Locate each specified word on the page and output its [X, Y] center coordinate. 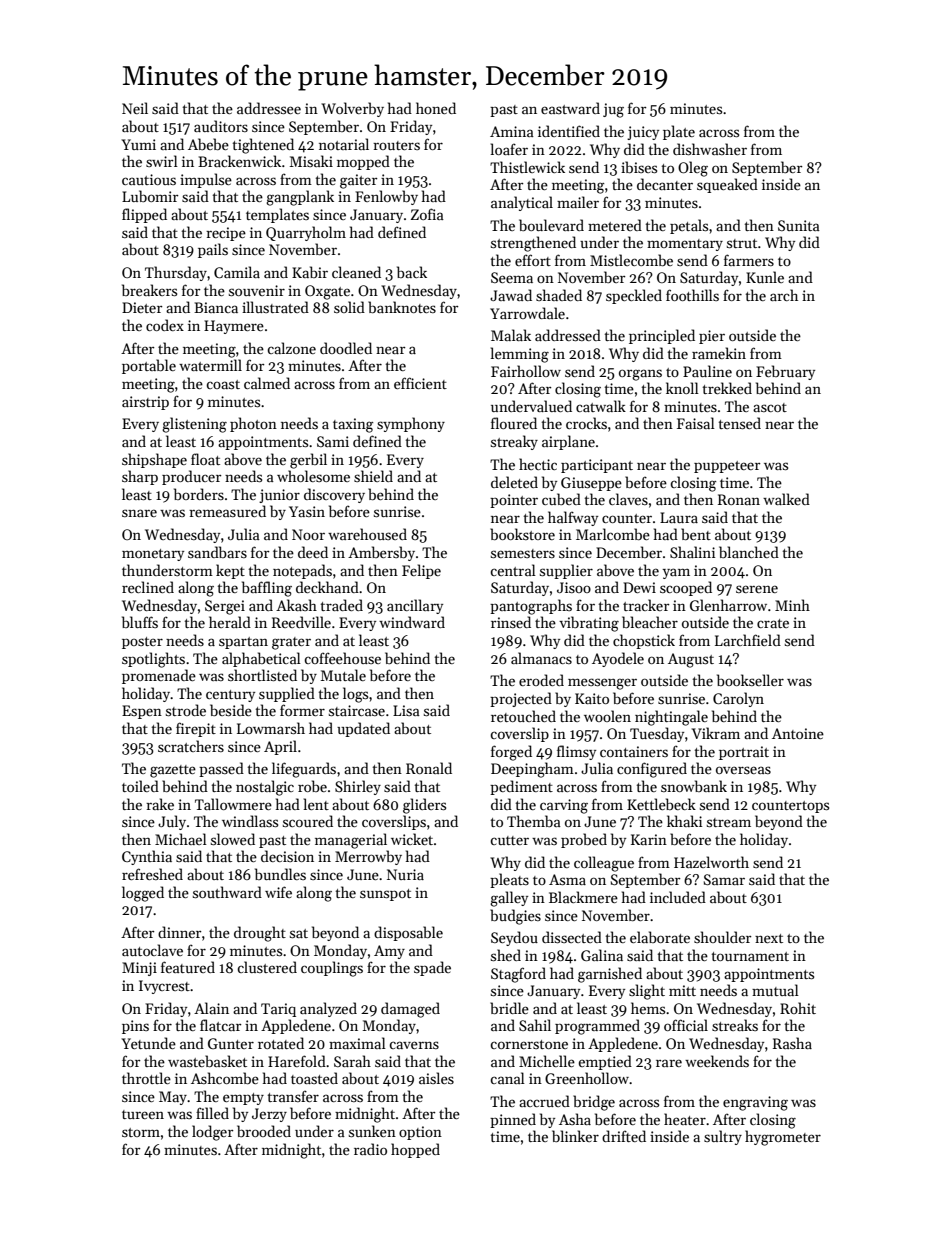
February [785, 372]
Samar [724, 879]
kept [230, 571]
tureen [143, 1114]
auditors [221, 126]
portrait [744, 753]
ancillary [415, 606]
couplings [332, 969]
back [412, 272]
